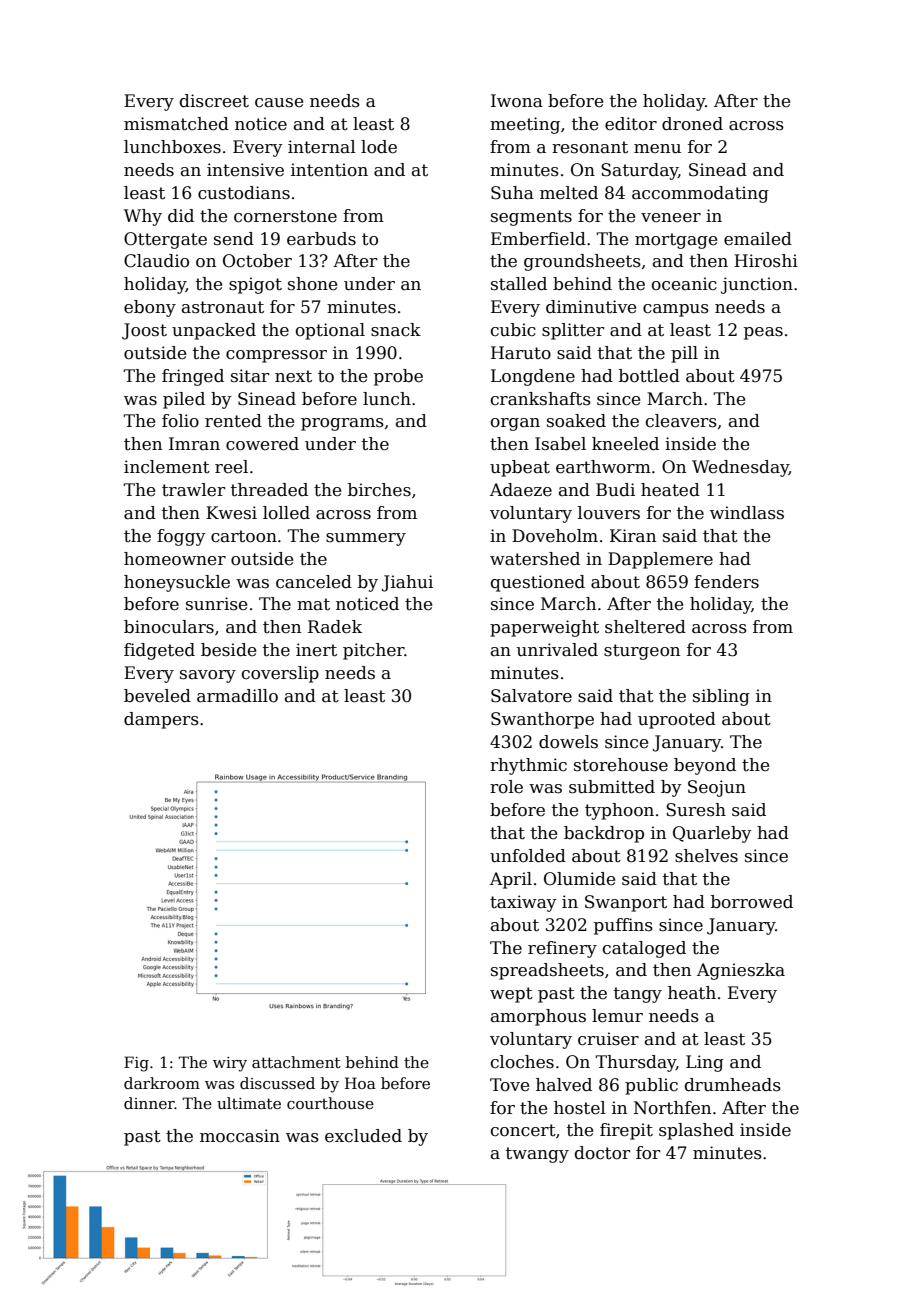 This screenshot has width=924, height=1311. I want to click on darkroom, so click(162, 1083).
